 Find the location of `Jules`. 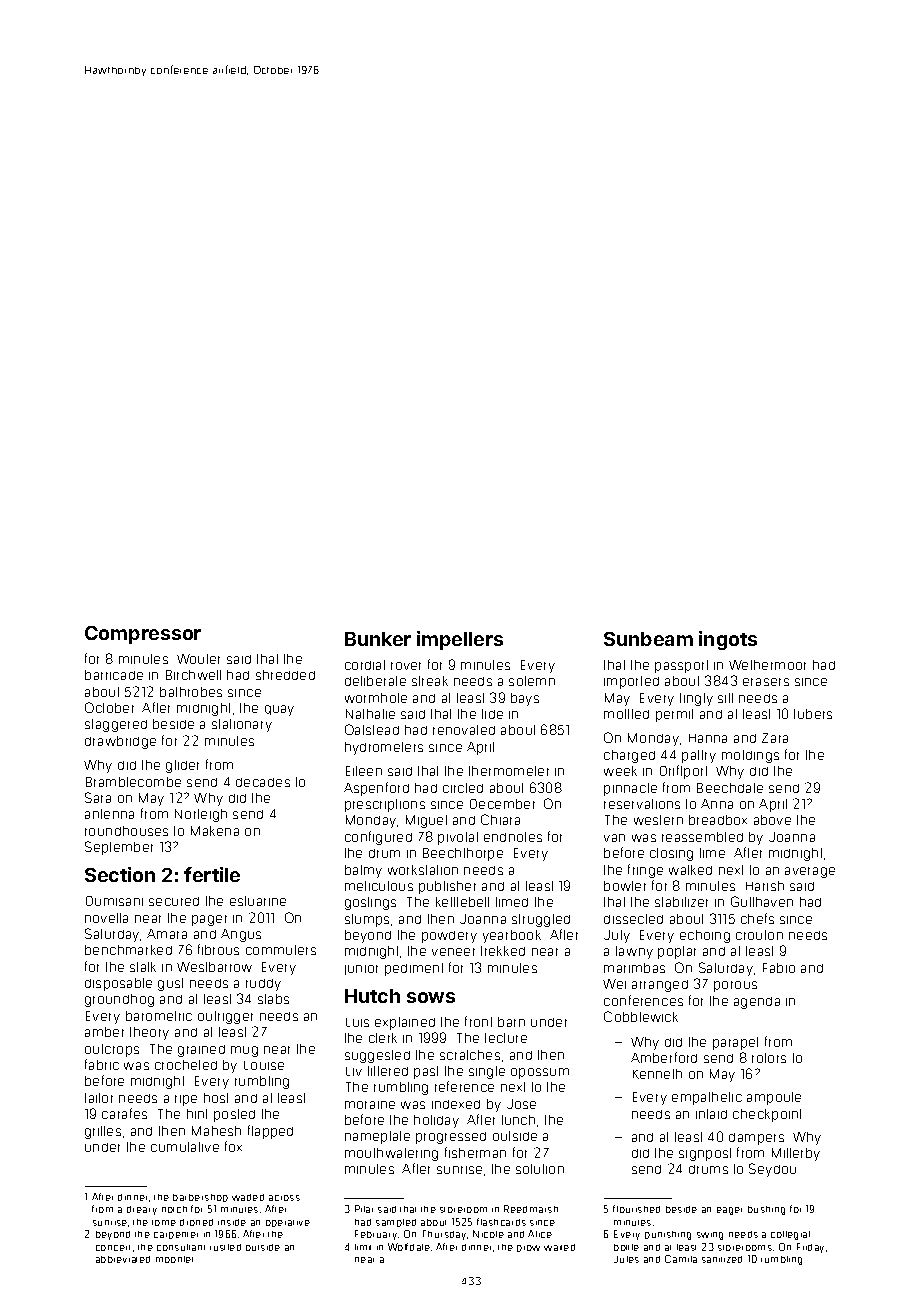

Jules is located at coordinates (626, 1259).
